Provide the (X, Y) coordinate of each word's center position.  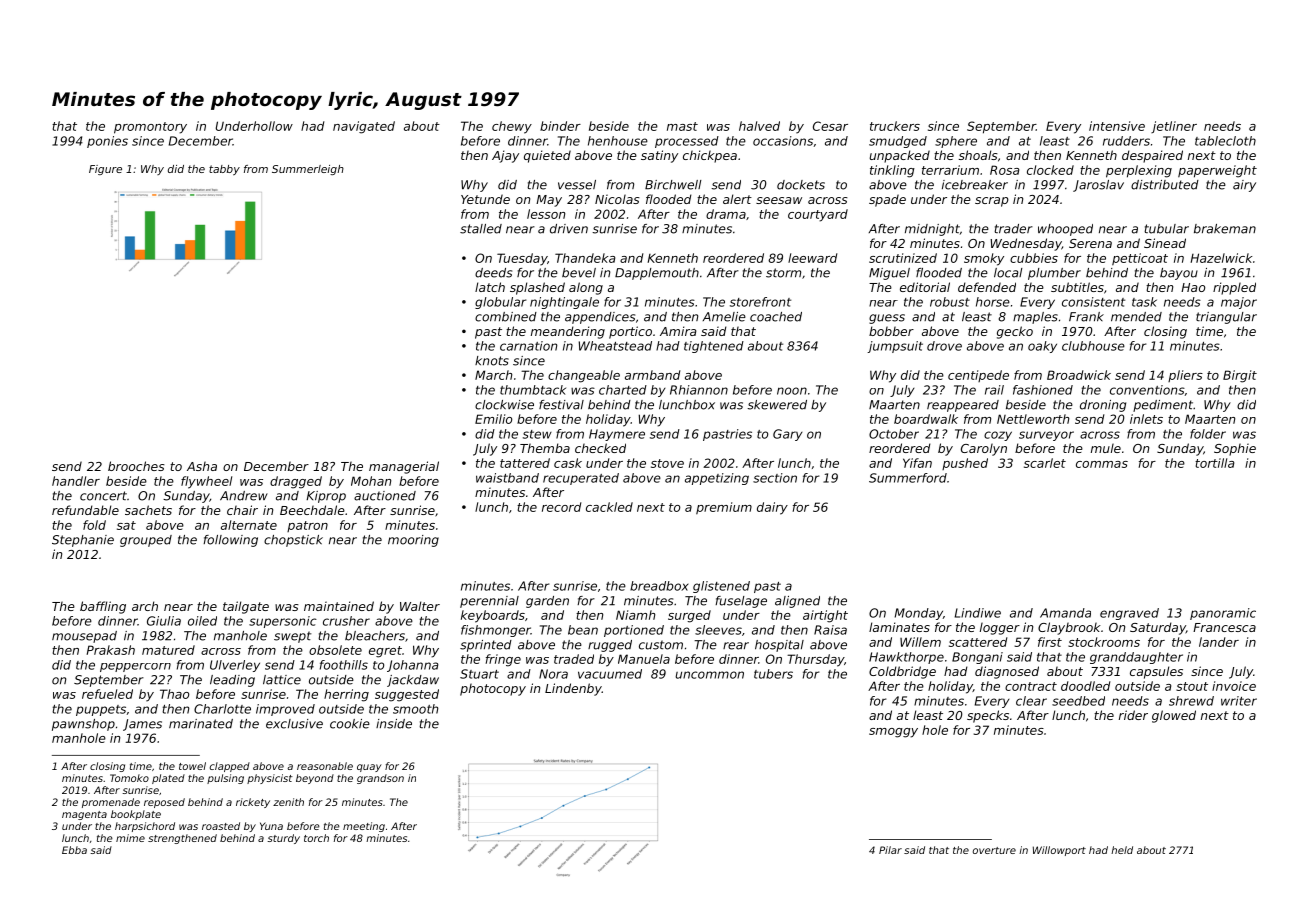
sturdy (283, 839)
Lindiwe (978, 613)
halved (759, 126)
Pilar (890, 850)
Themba (545, 448)
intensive (1117, 126)
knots (492, 361)
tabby (224, 170)
